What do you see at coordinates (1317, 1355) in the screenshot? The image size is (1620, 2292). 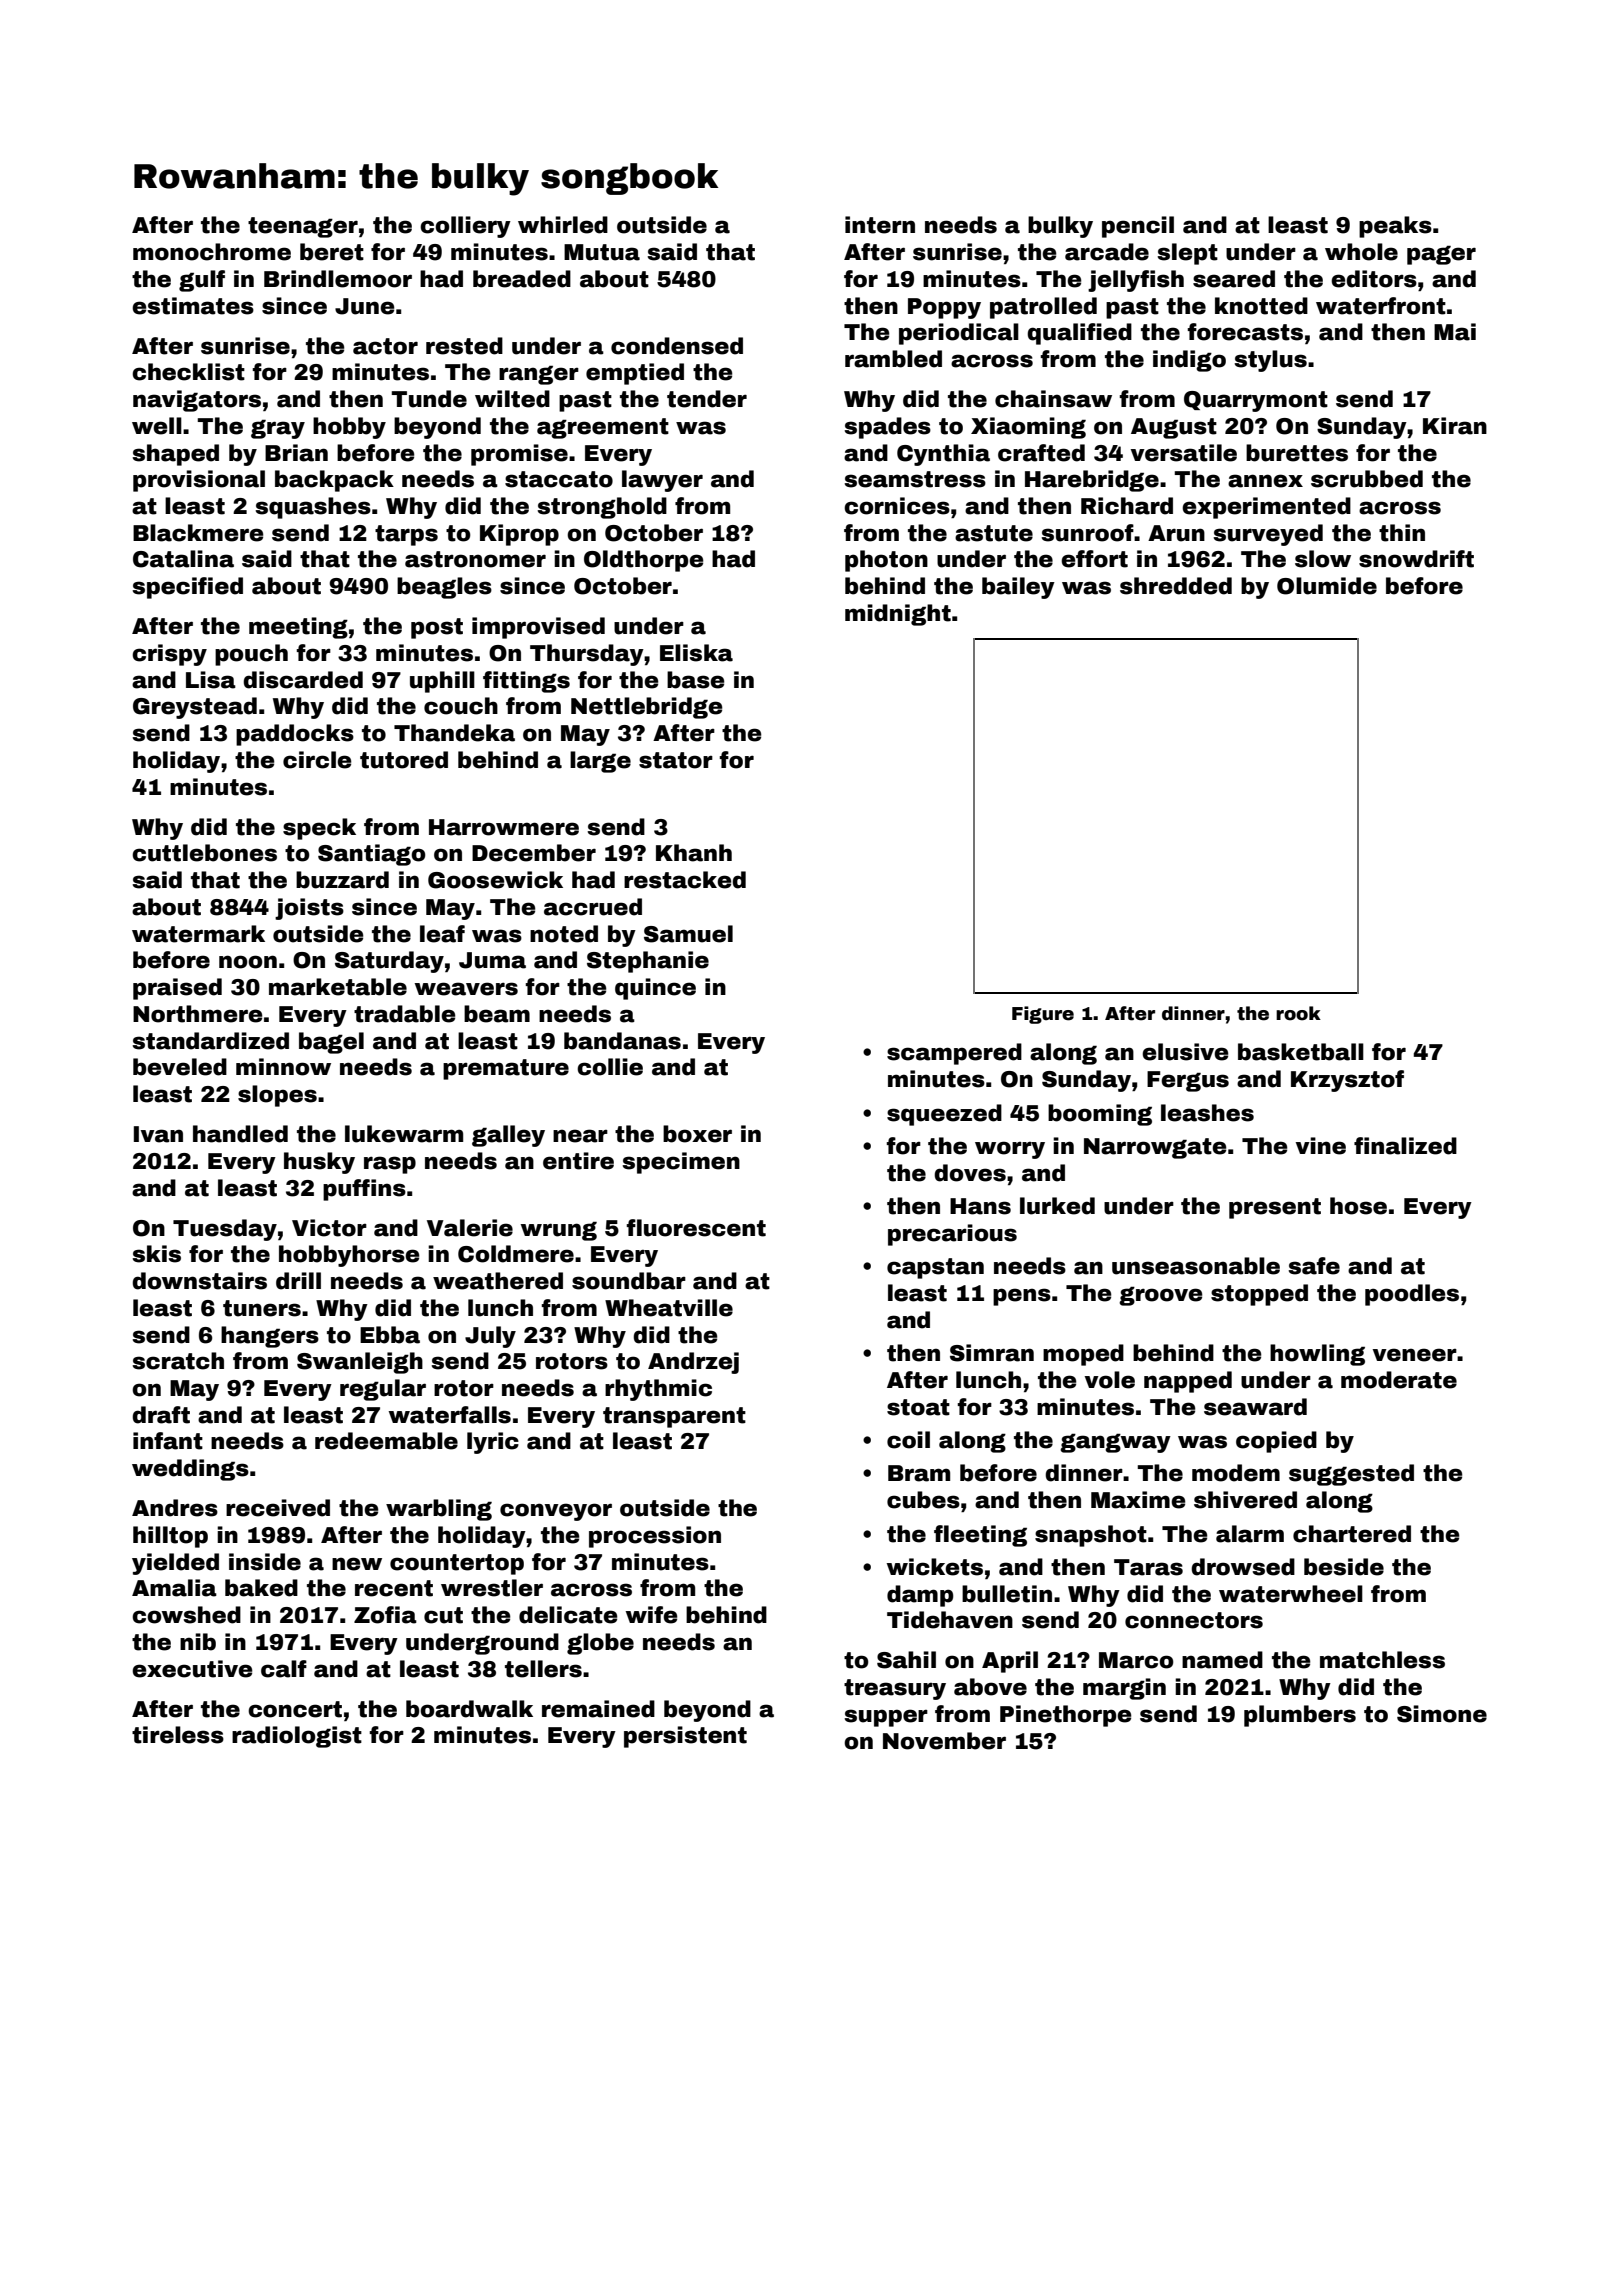 I see `howling` at bounding box center [1317, 1355].
